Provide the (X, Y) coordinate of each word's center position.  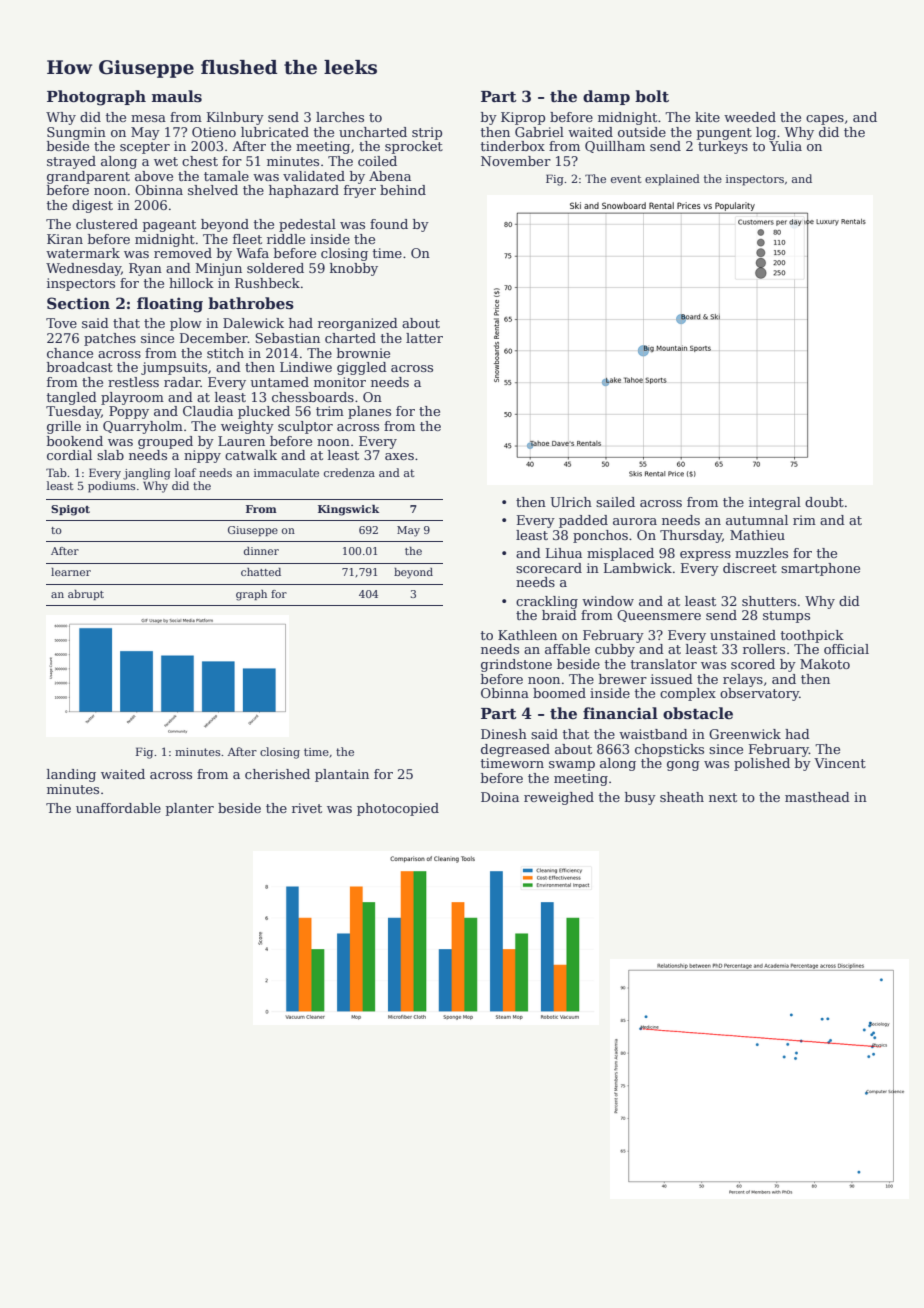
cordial (69, 455)
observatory (759, 694)
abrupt (86, 595)
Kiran (65, 239)
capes (825, 120)
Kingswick (348, 510)
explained (672, 180)
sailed (615, 502)
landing (71, 775)
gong (683, 766)
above (154, 176)
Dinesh (504, 734)
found (389, 224)
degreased (515, 750)
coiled (377, 161)
